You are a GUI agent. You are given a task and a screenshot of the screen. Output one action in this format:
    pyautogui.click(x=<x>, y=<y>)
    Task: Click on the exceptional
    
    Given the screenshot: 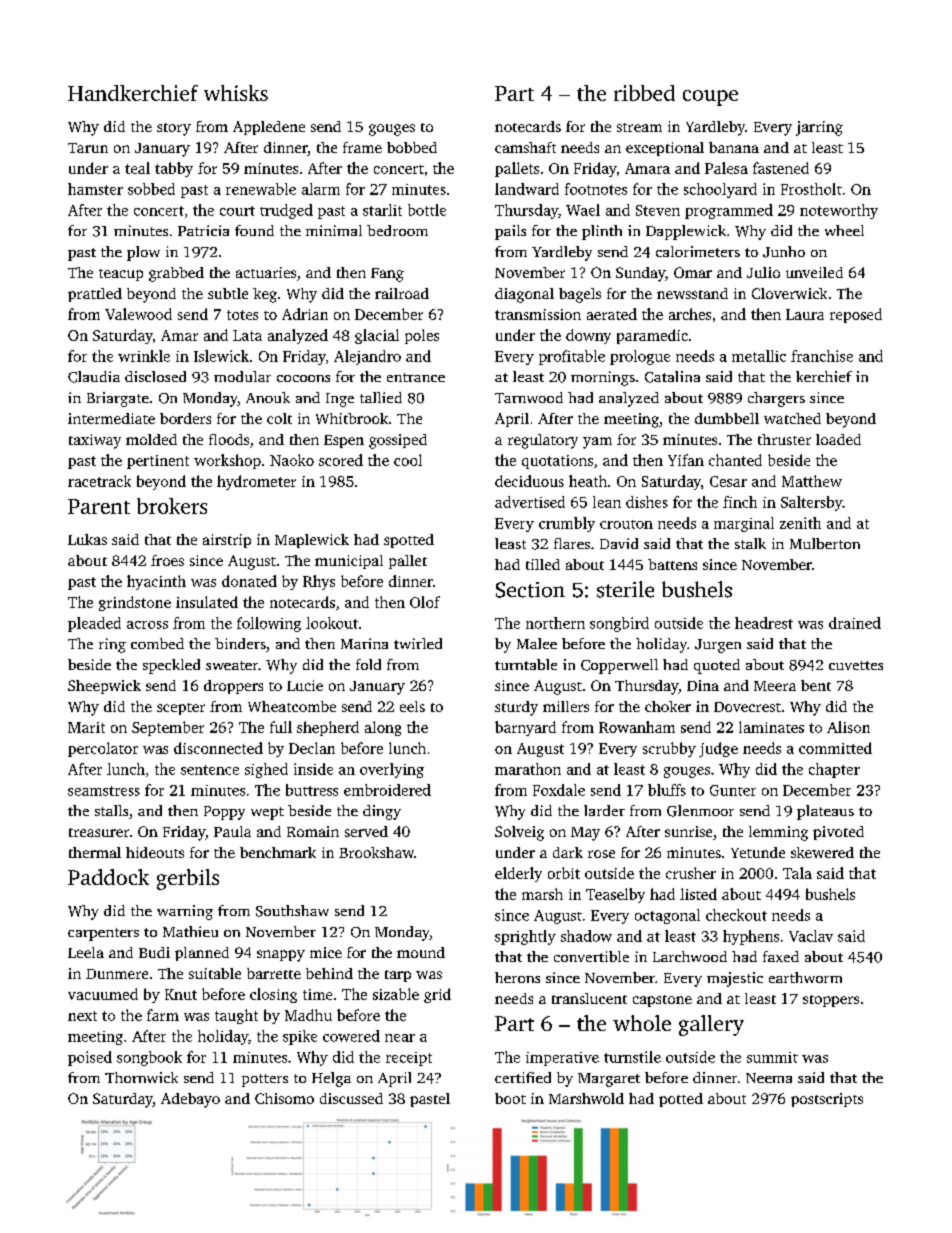 What is the action you would take?
    pyautogui.click(x=665, y=149)
